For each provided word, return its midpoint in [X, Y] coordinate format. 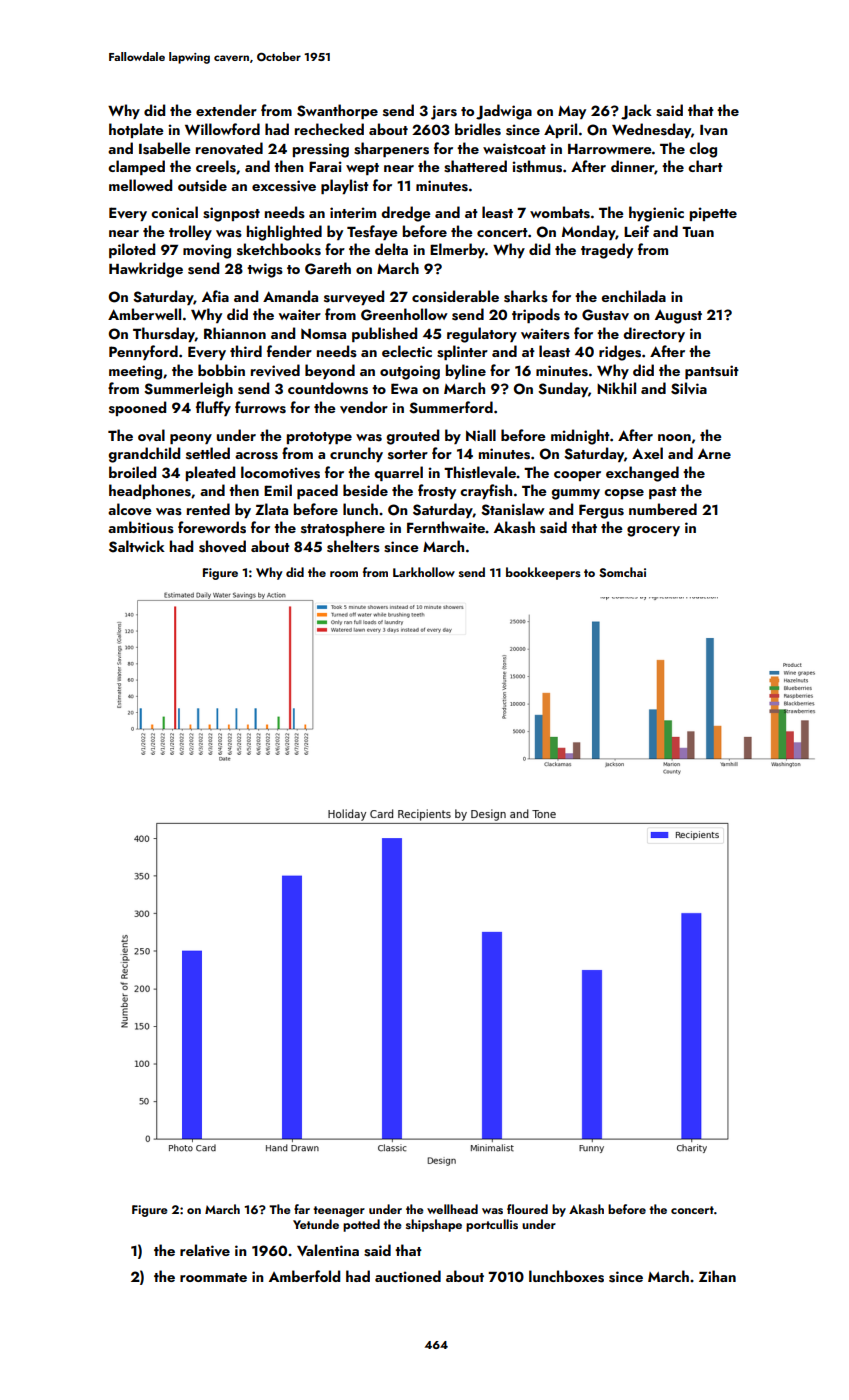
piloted [132, 250]
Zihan [717, 1276]
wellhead [452, 1209]
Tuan [698, 232]
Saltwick [137, 546]
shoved [222, 546]
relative [205, 1250]
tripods [536, 315]
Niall [481, 435]
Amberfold [304, 1276]
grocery [653, 531]
